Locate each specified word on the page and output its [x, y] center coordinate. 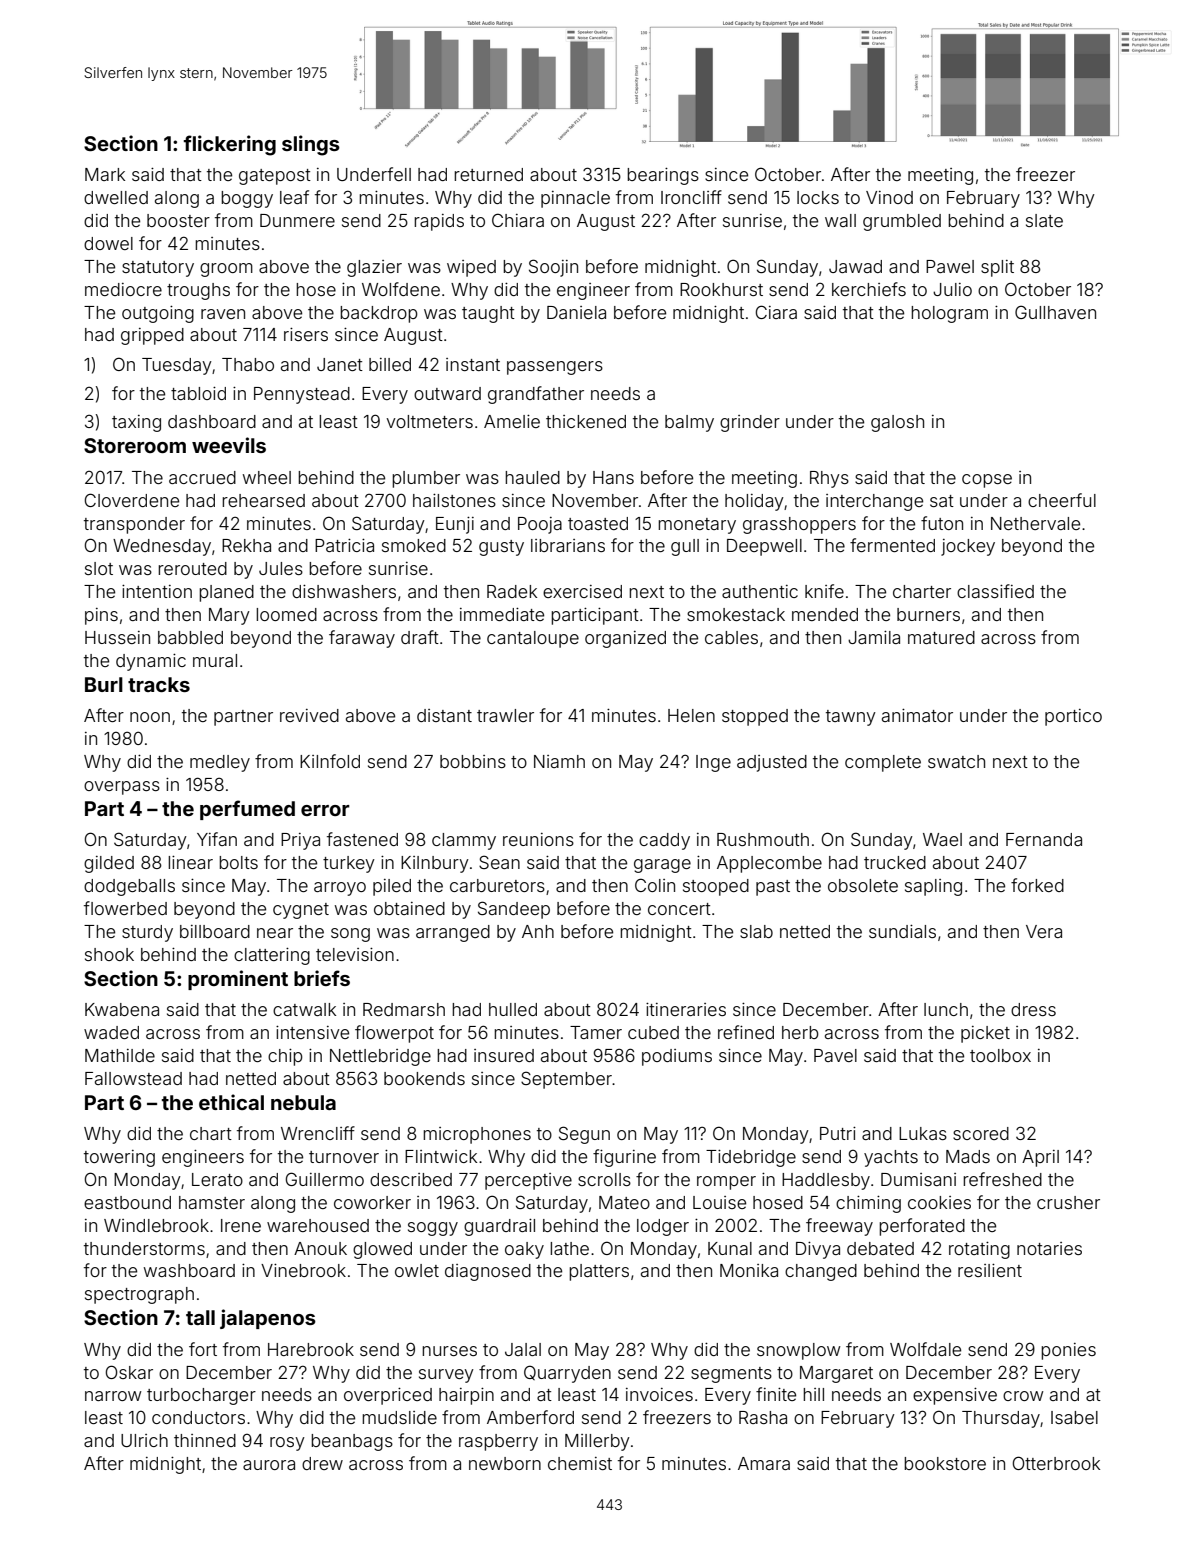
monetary [697, 526]
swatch [956, 761]
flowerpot [394, 1034]
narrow [113, 1396]
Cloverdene [131, 500]
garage [662, 866]
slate [1044, 220]
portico [1073, 717]
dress [1033, 1009]
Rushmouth [763, 839]
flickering [230, 145]
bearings [663, 176]
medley [220, 763]
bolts [238, 862]
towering [119, 1158]
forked [1037, 885]
